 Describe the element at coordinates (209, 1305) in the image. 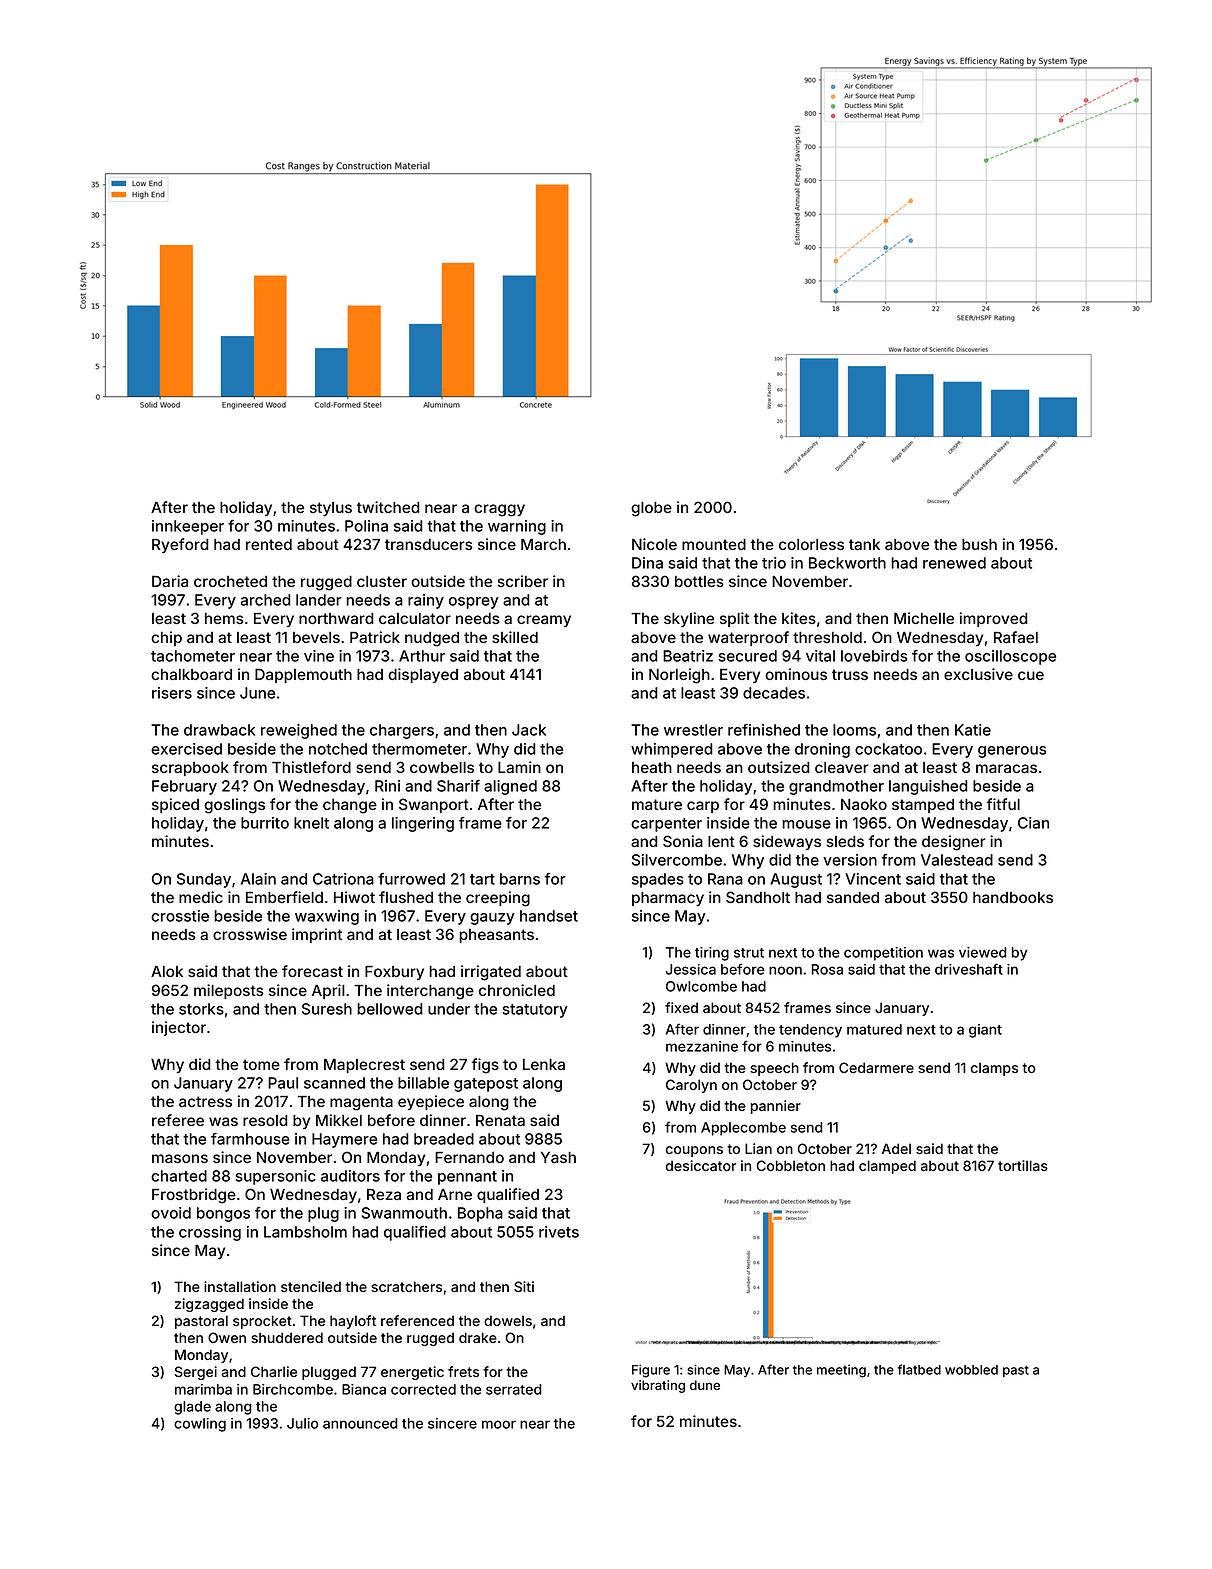

I see `zigzagged` at that location.
